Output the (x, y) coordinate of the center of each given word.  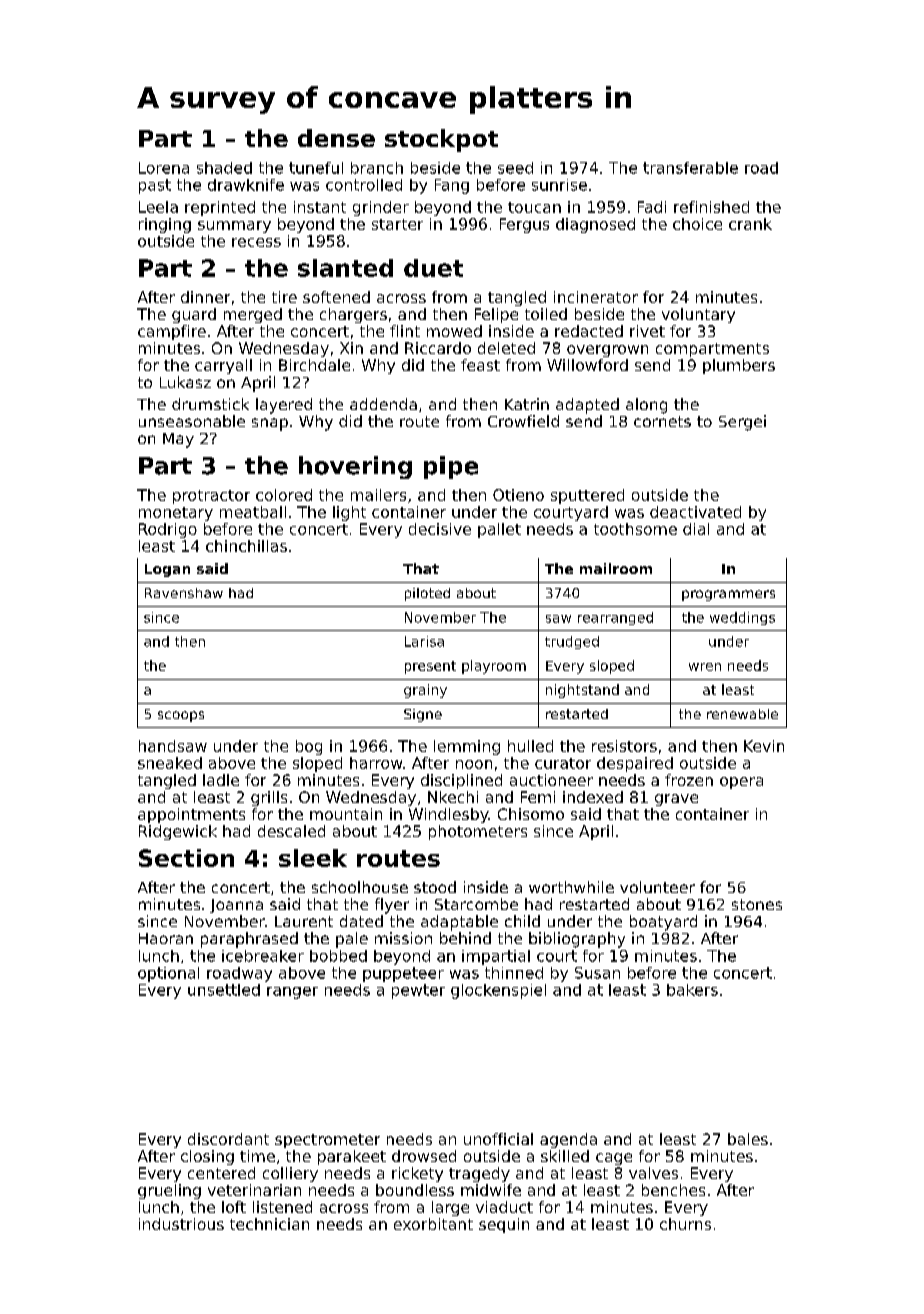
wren (705, 667)
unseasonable (192, 421)
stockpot (441, 140)
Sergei (742, 423)
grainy (425, 691)
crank (750, 224)
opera (741, 783)
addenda (383, 404)
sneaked (170, 763)
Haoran (166, 938)
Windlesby (449, 815)
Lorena (164, 168)
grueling (169, 1191)
